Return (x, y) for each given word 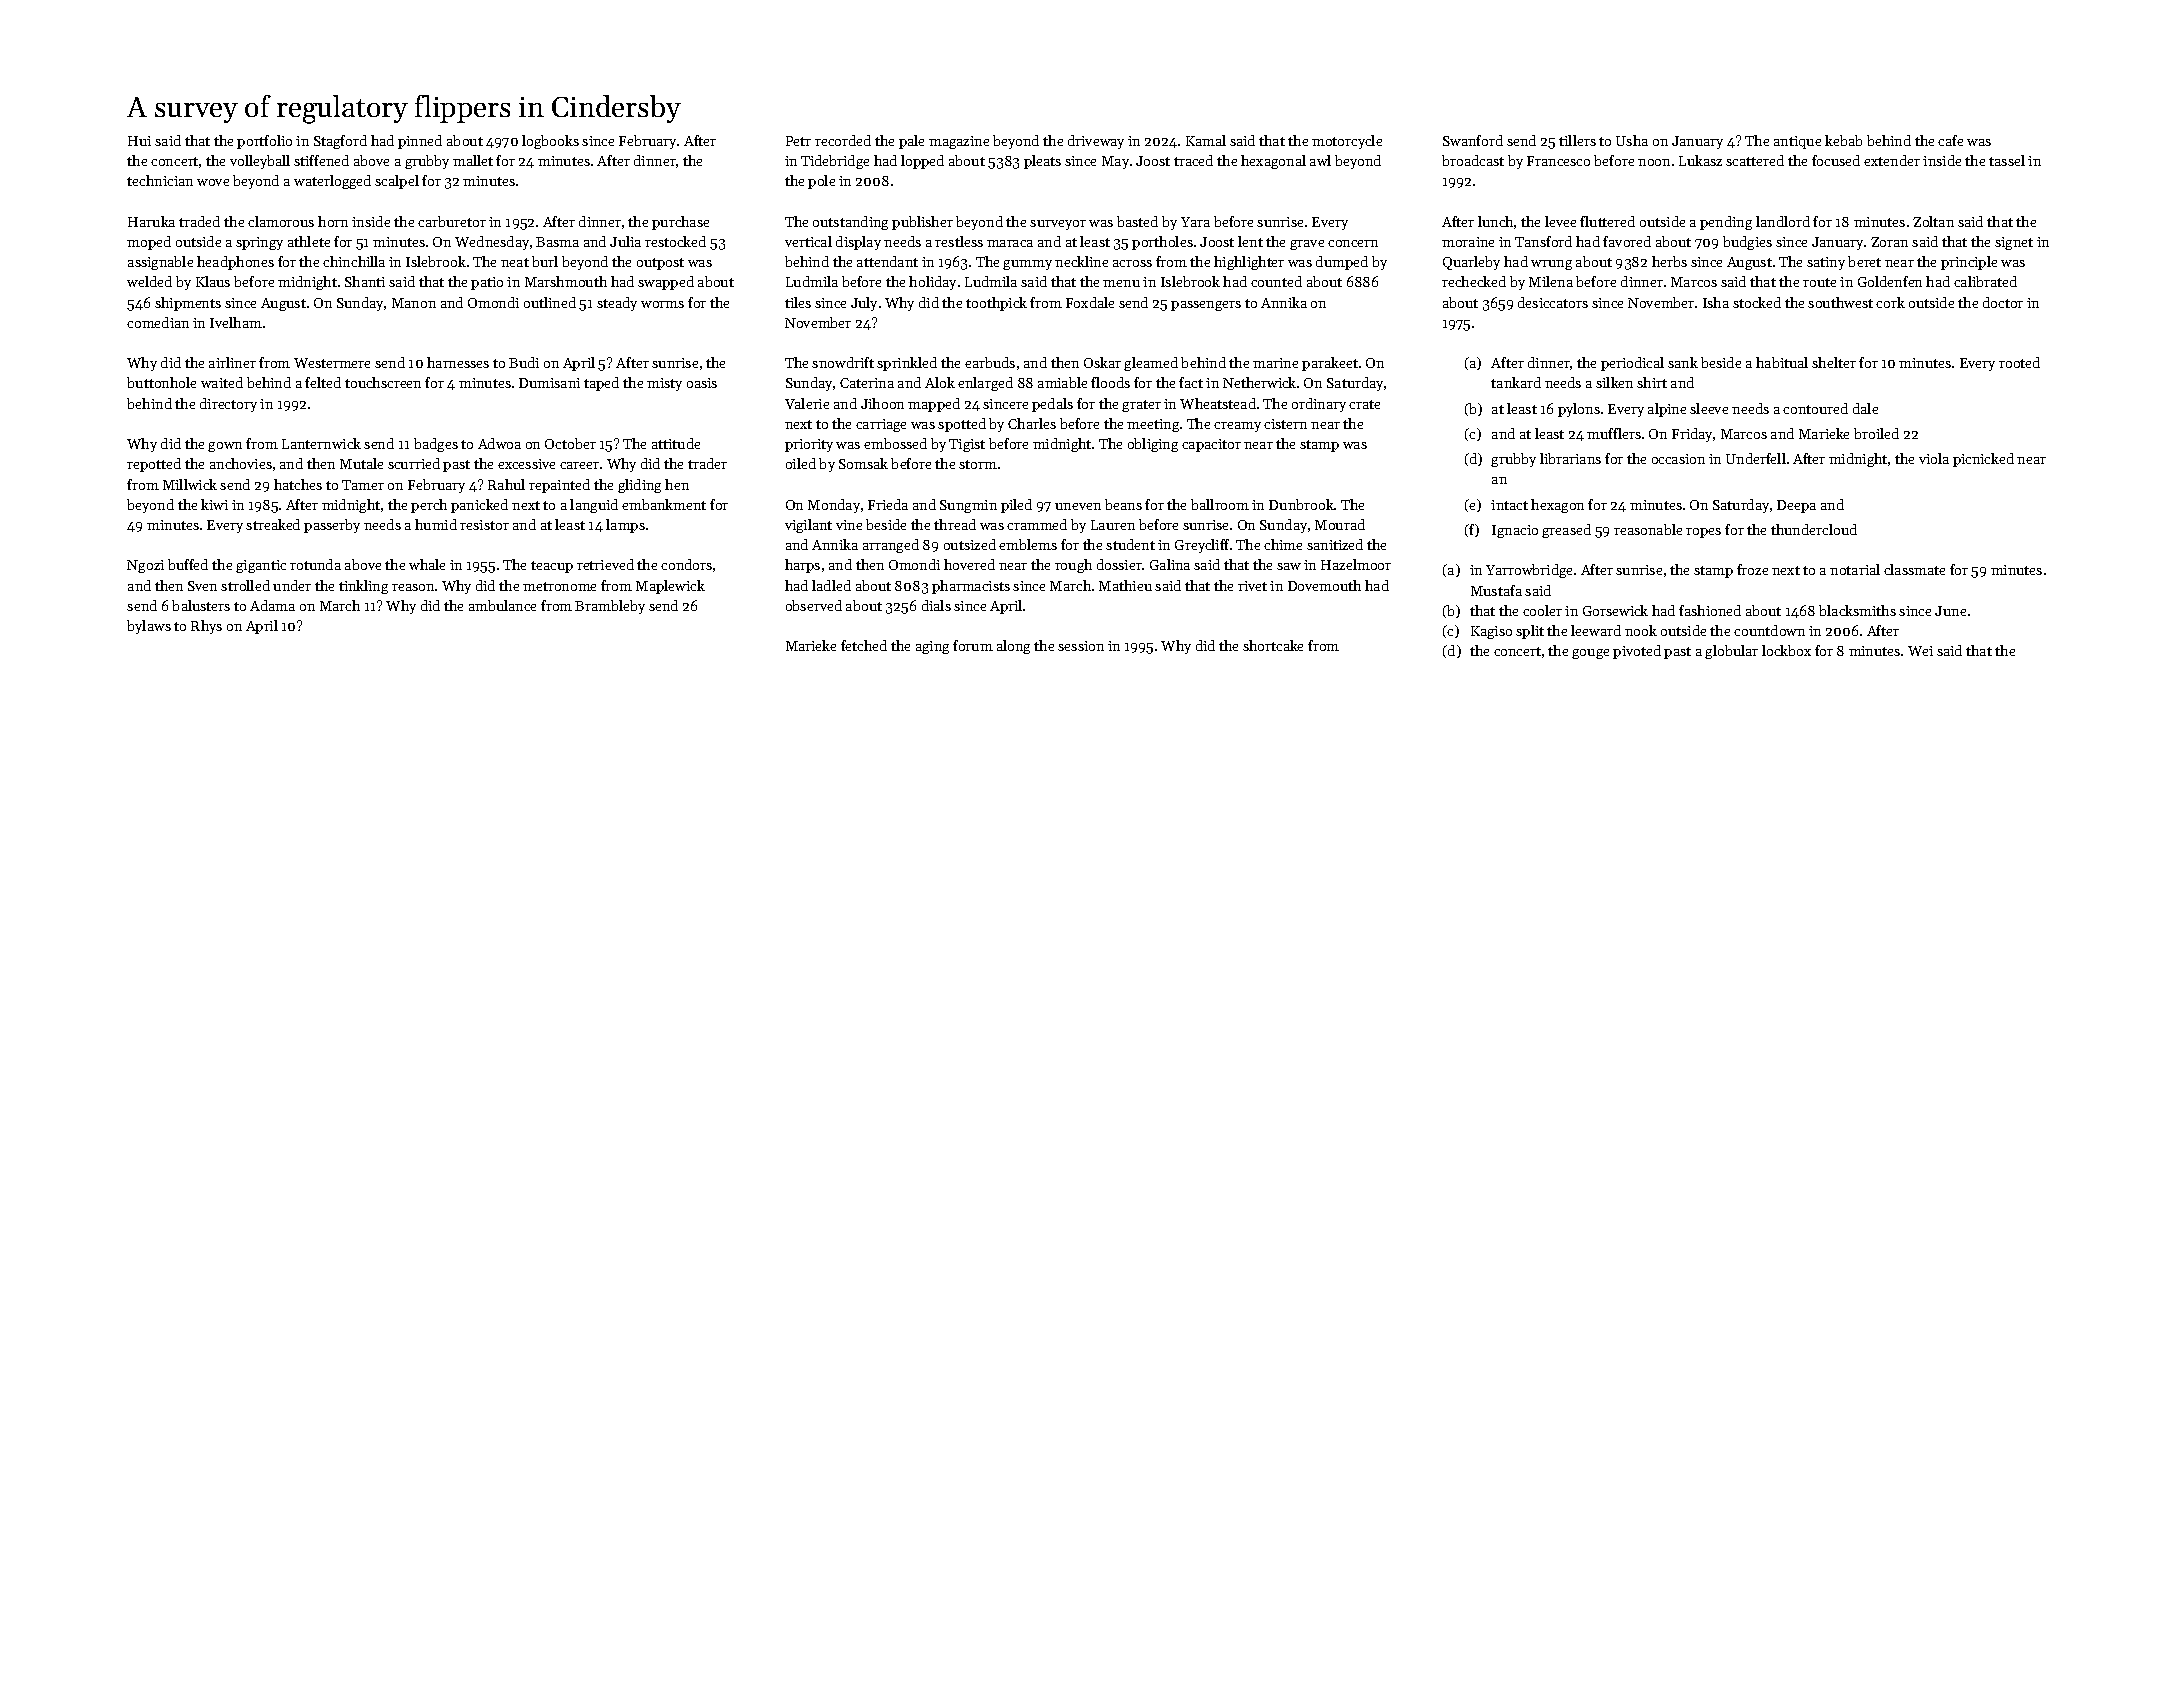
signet (2014, 243)
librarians (1570, 458)
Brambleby (610, 607)
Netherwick (1259, 382)
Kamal (1206, 140)
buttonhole (161, 382)
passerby (332, 526)
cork (1890, 302)
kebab (1843, 140)
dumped (1342, 263)
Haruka (151, 221)
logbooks (550, 142)
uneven (1078, 506)
